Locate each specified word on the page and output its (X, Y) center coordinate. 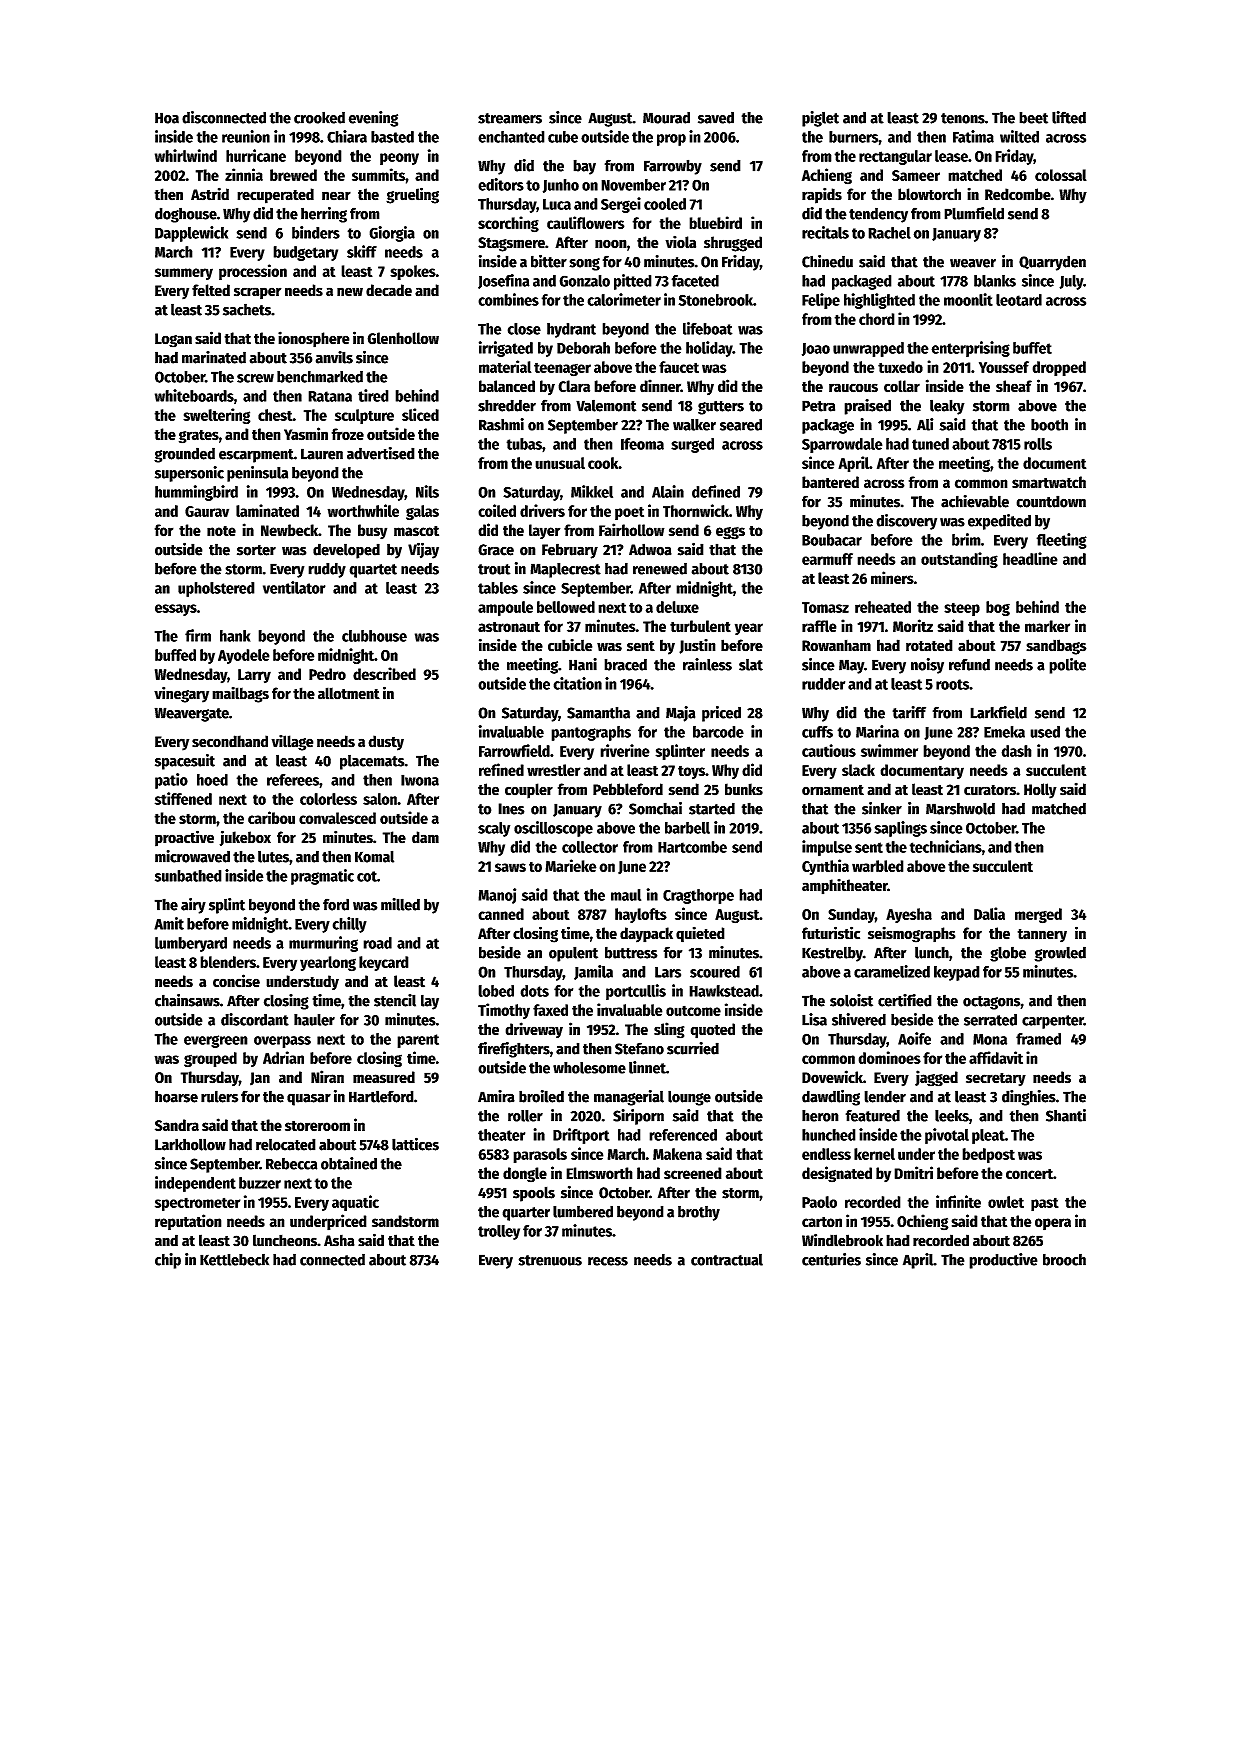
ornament (833, 790)
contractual (727, 1260)
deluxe (677, 607)
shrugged (733, 244)
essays (176, 610)
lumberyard (191, 944)
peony (399, 159)
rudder (823, 684)
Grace (496, 550)
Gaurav (207, 511)
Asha (339, 1240)
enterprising (970, 349)
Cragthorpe (698, 896)
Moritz (913, 626)
